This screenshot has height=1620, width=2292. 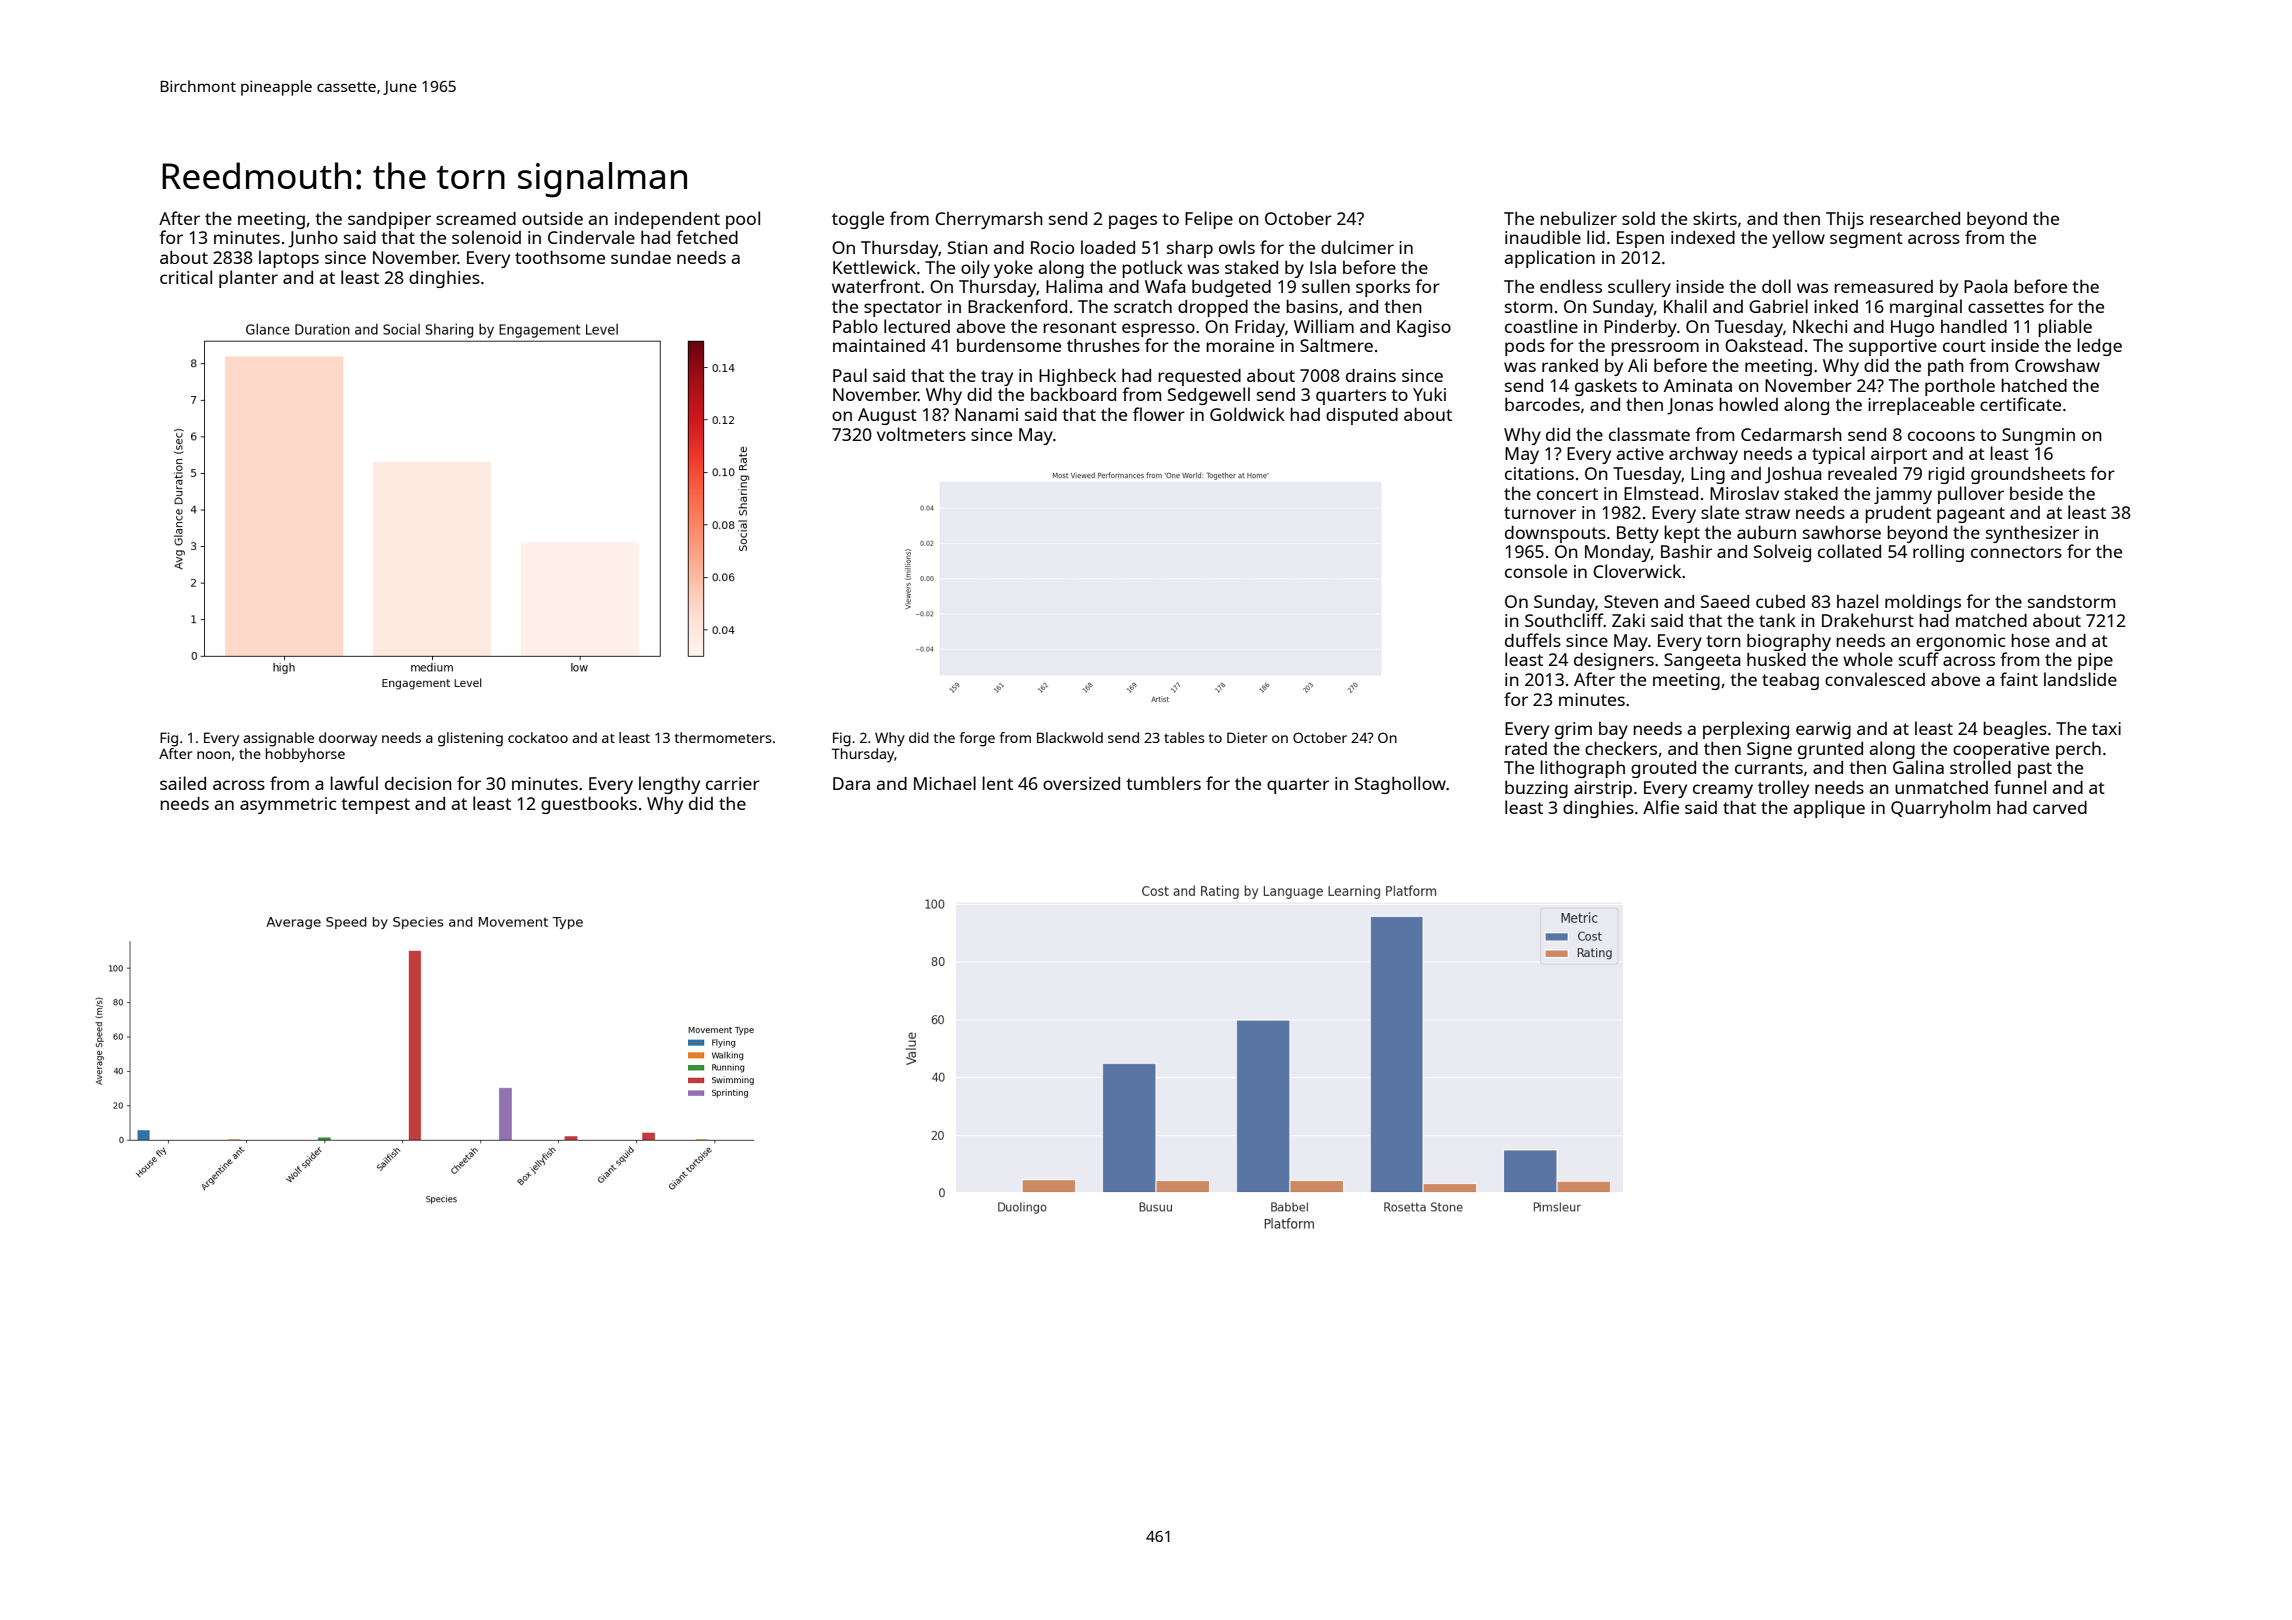 What do you see at coordinates (851, 783) in the screenshot?
I see `Dara` at bounding box center [851, 783].
